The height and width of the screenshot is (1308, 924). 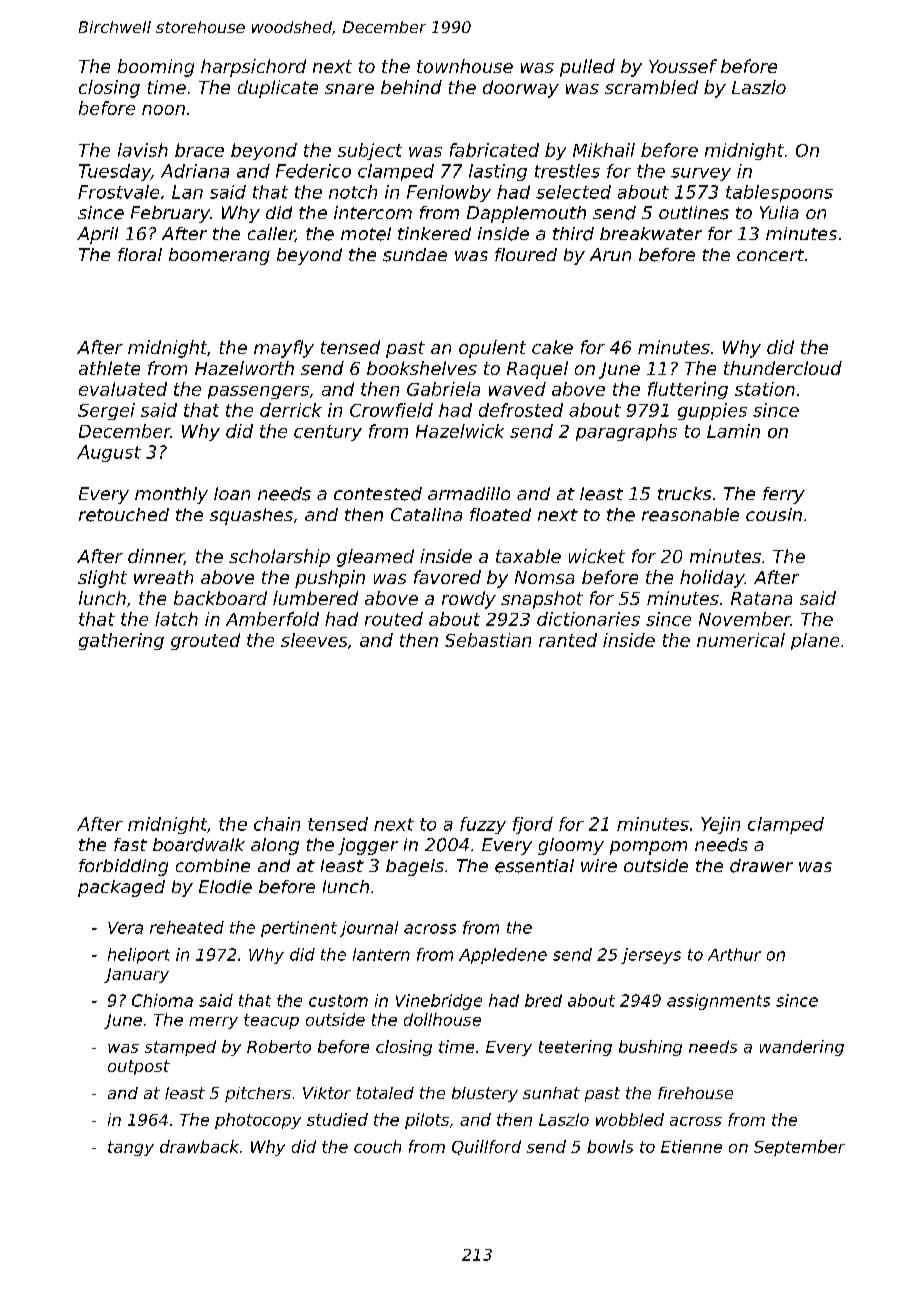 I want to click on rowdy, so click(x=469, y=600).
